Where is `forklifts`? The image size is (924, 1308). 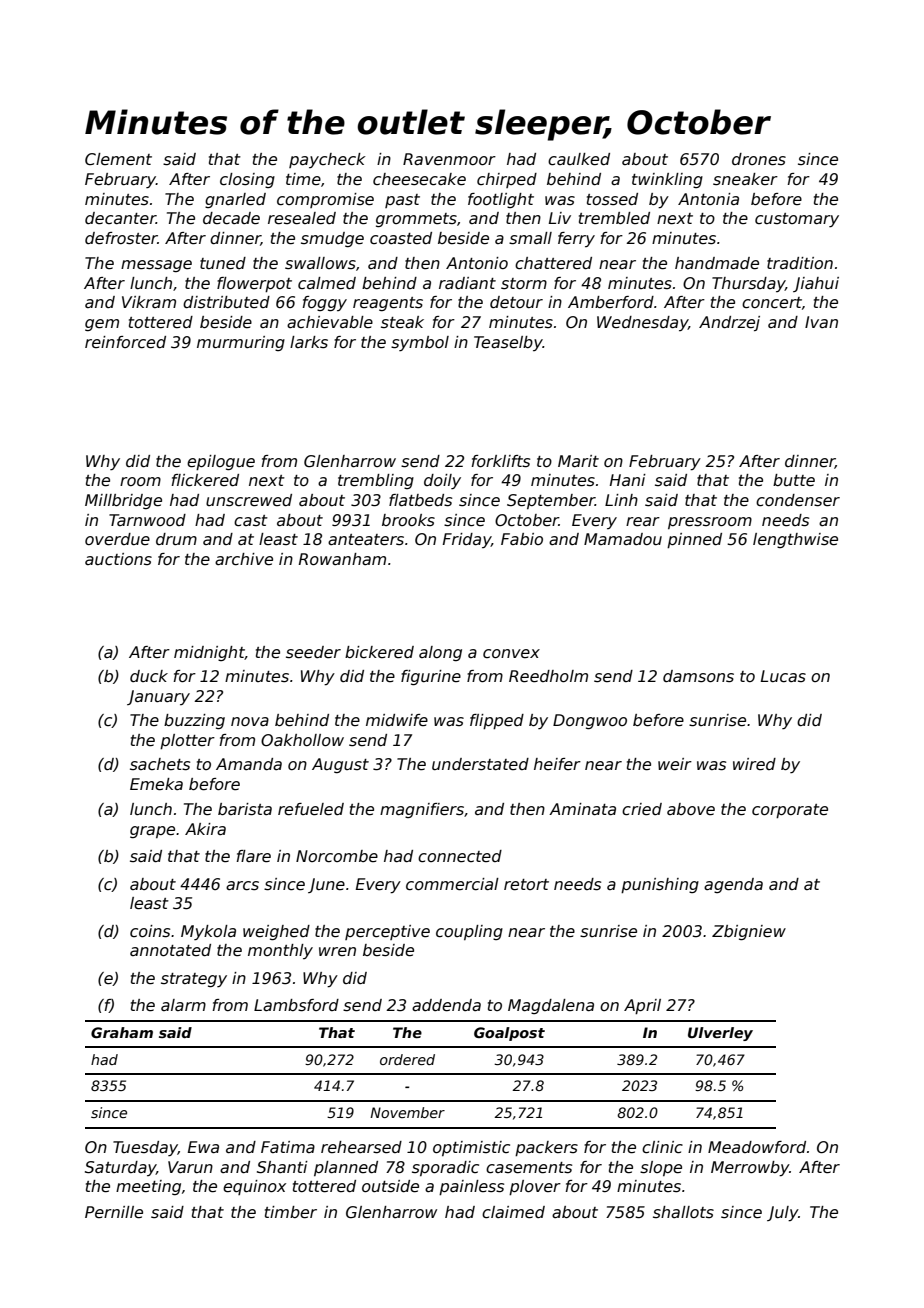
forklifts is located at coordinates (500, 461).
